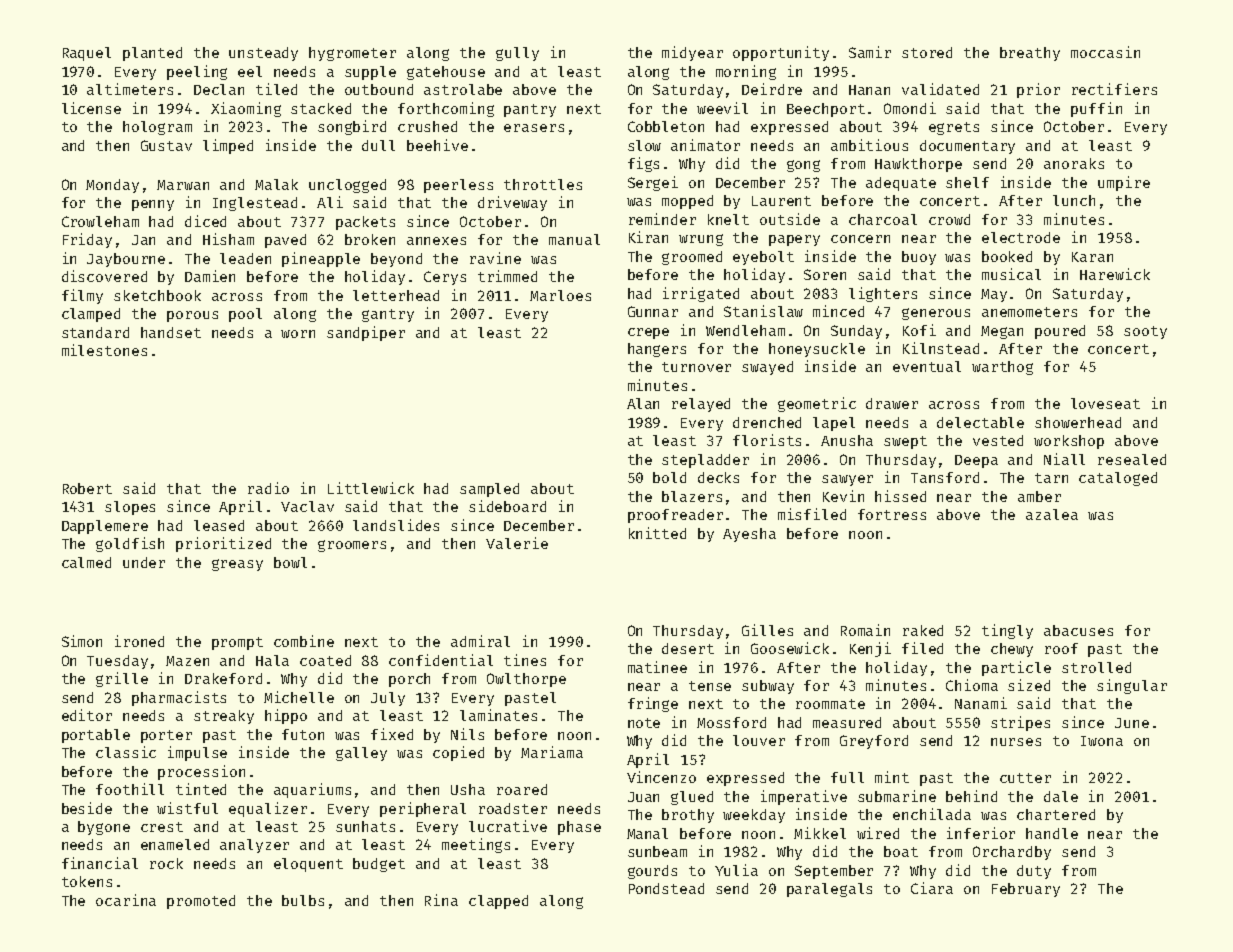  I want to click on lighters, so click(883, 294).
